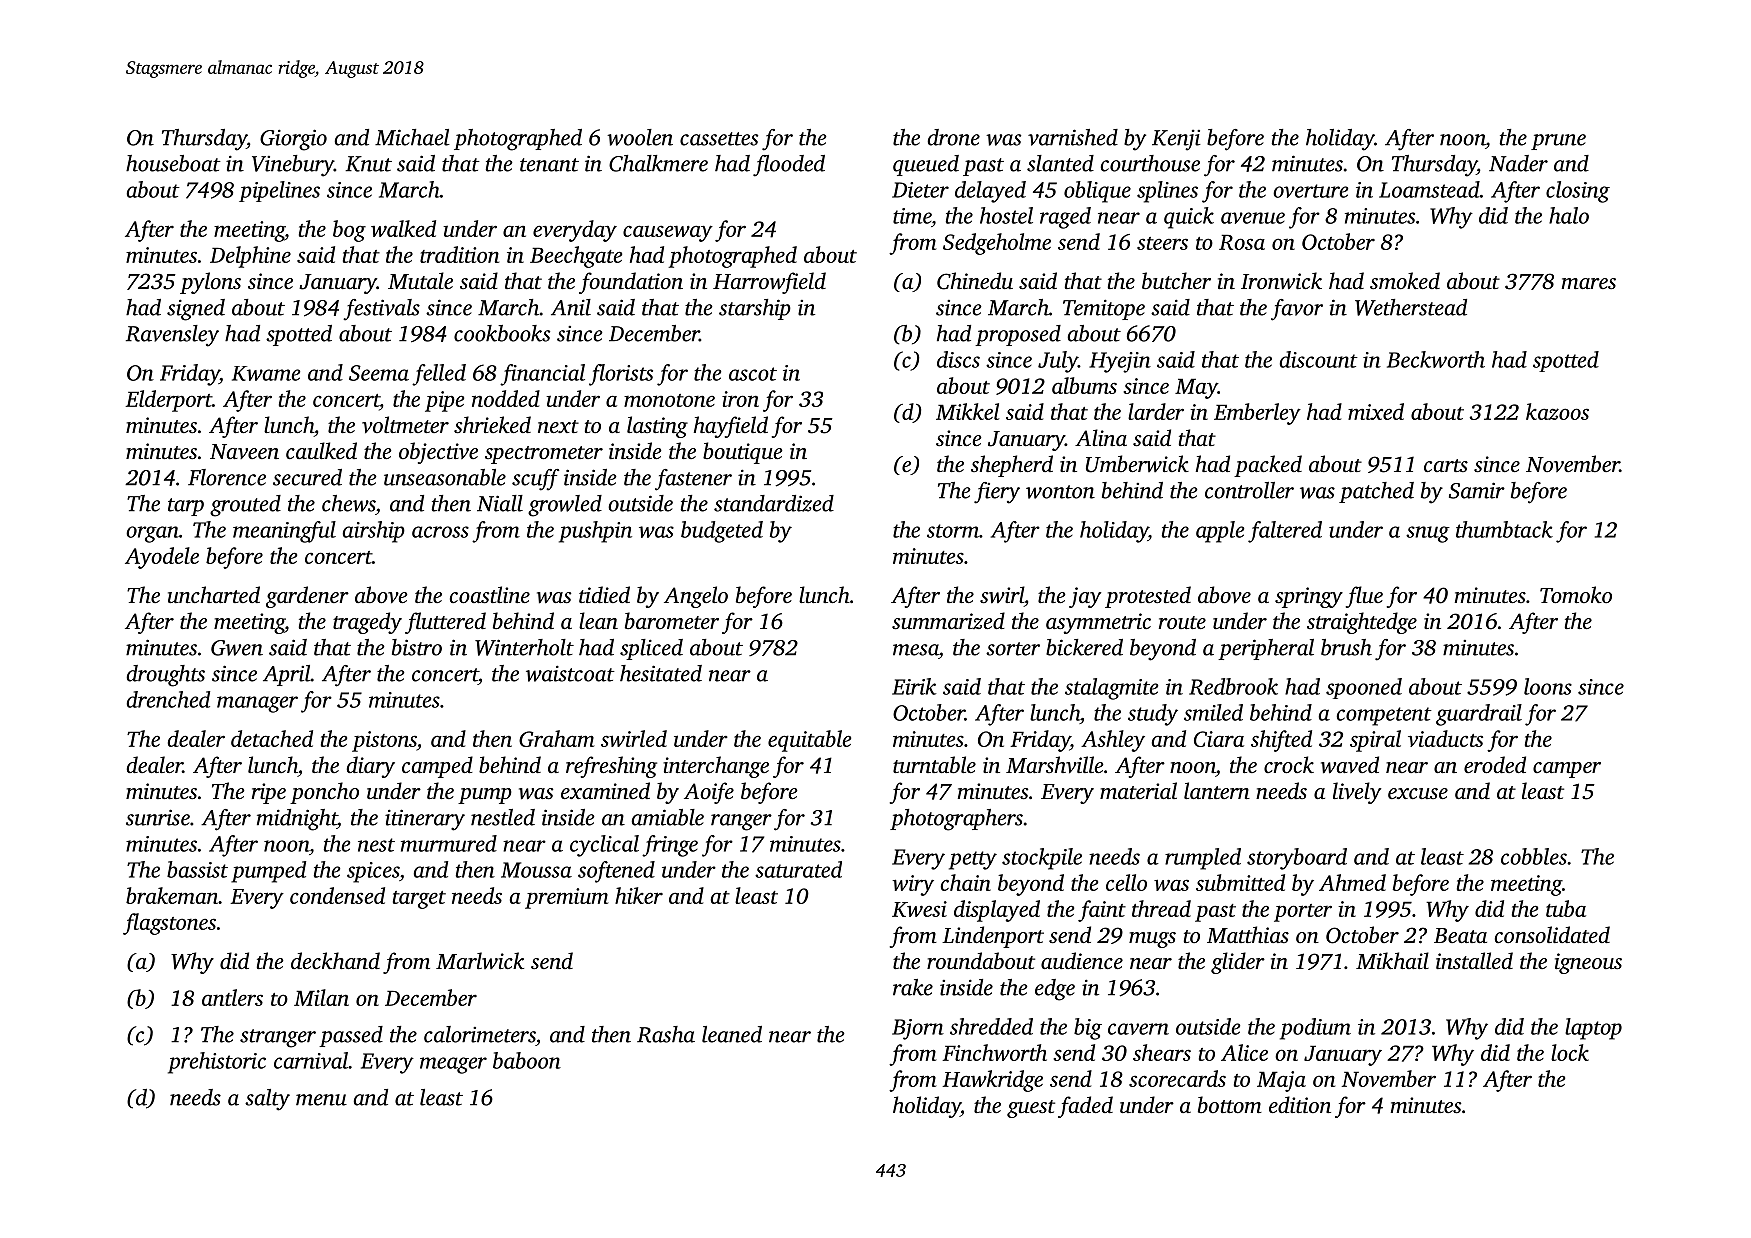 The height and width of the page is (1238, 1751). I want to click on Eirik, so click(914, 686).
